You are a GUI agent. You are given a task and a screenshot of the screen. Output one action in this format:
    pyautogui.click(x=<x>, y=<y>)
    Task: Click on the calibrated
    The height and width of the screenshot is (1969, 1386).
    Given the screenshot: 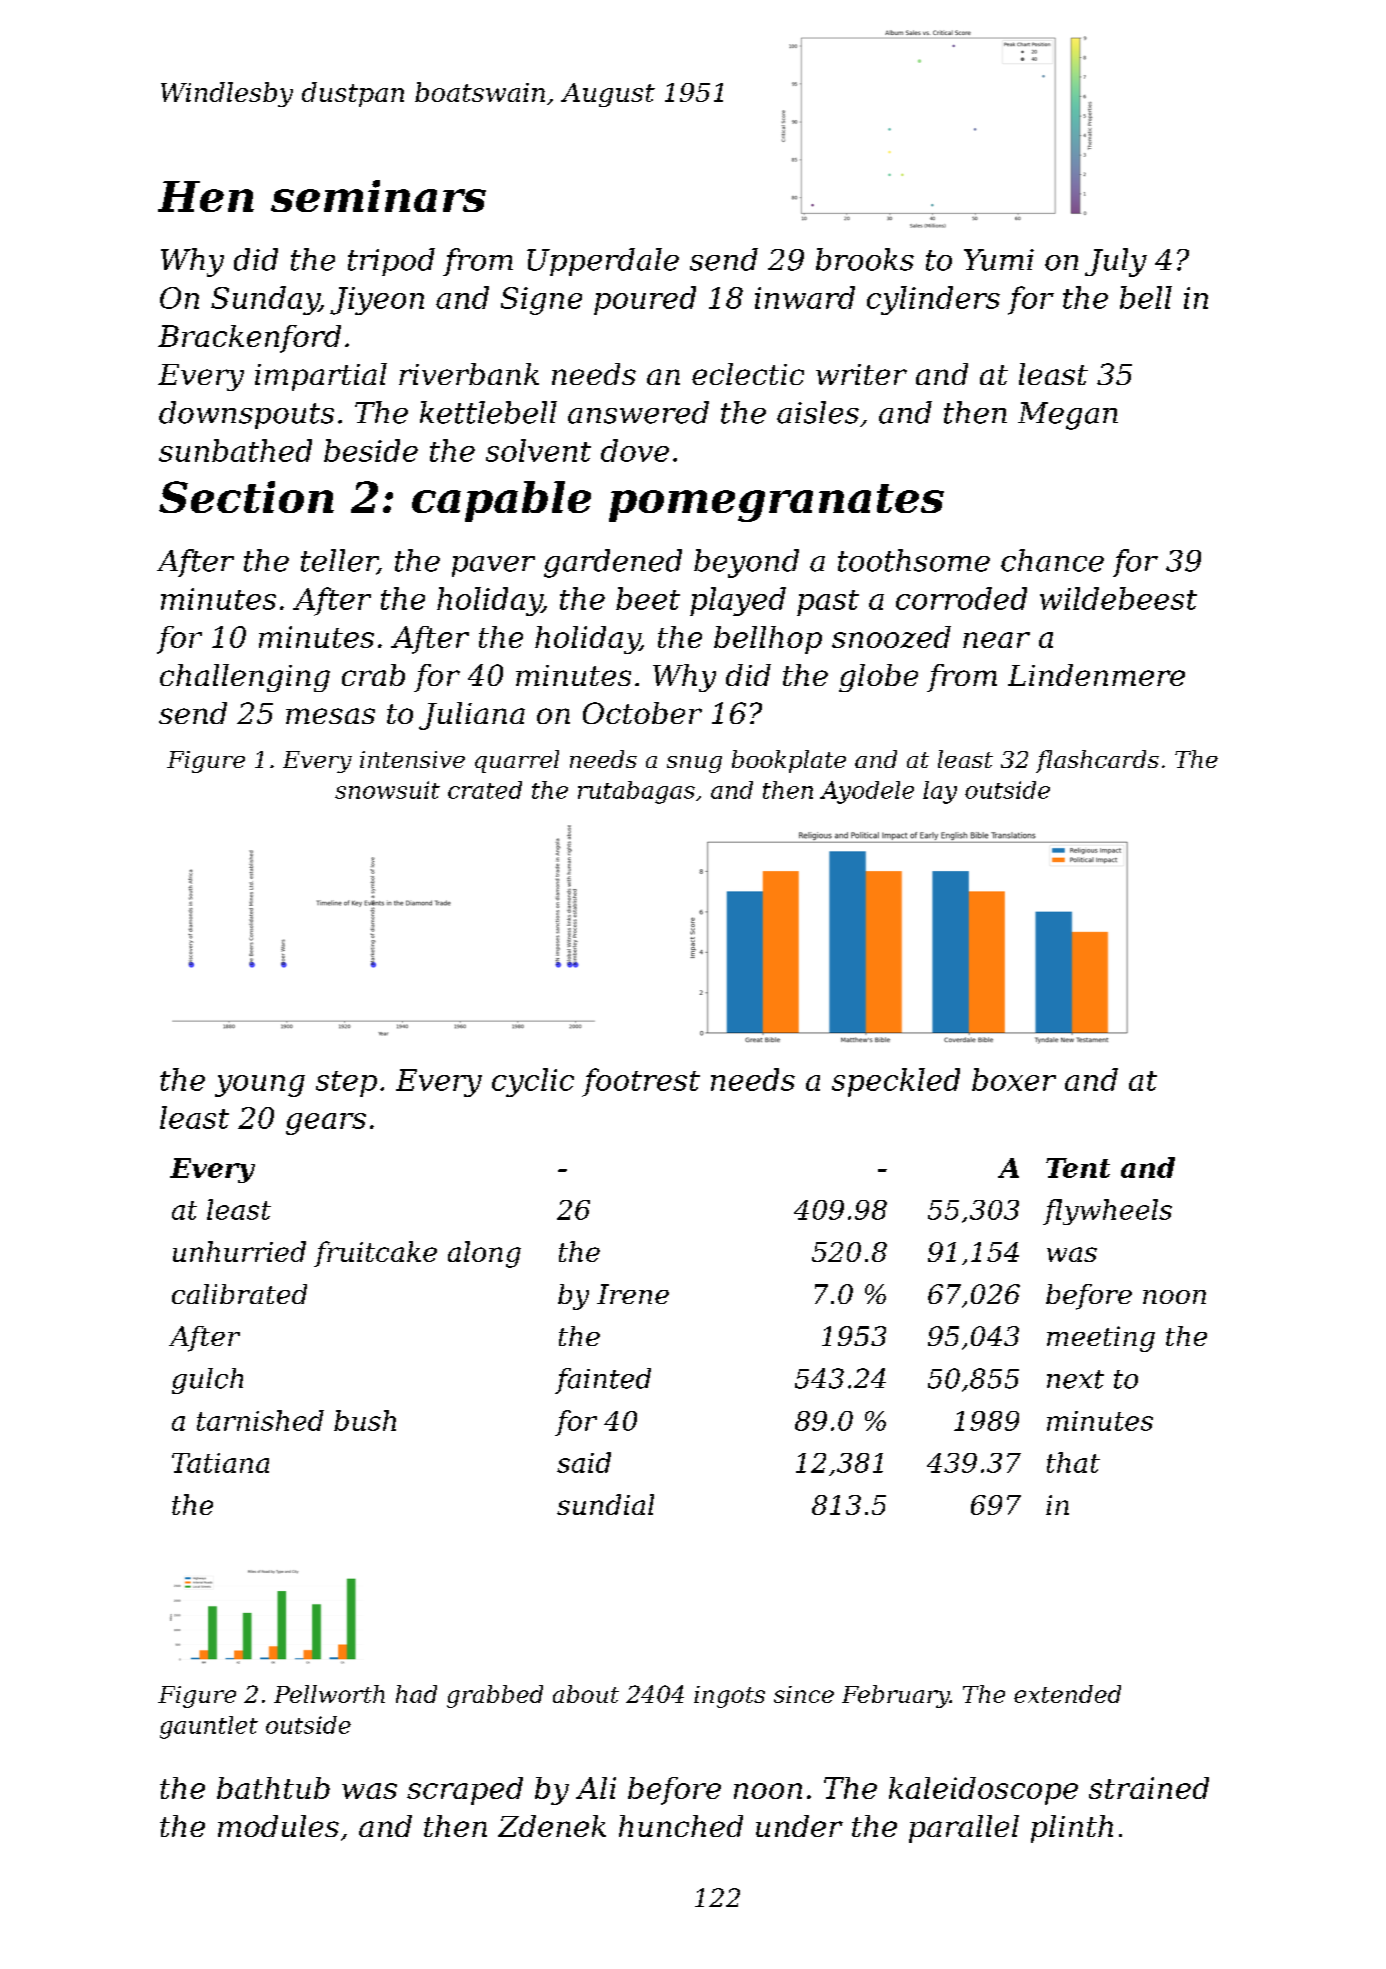 What is the action you would take?
    pyautogui.click(x=239, y=1294)
